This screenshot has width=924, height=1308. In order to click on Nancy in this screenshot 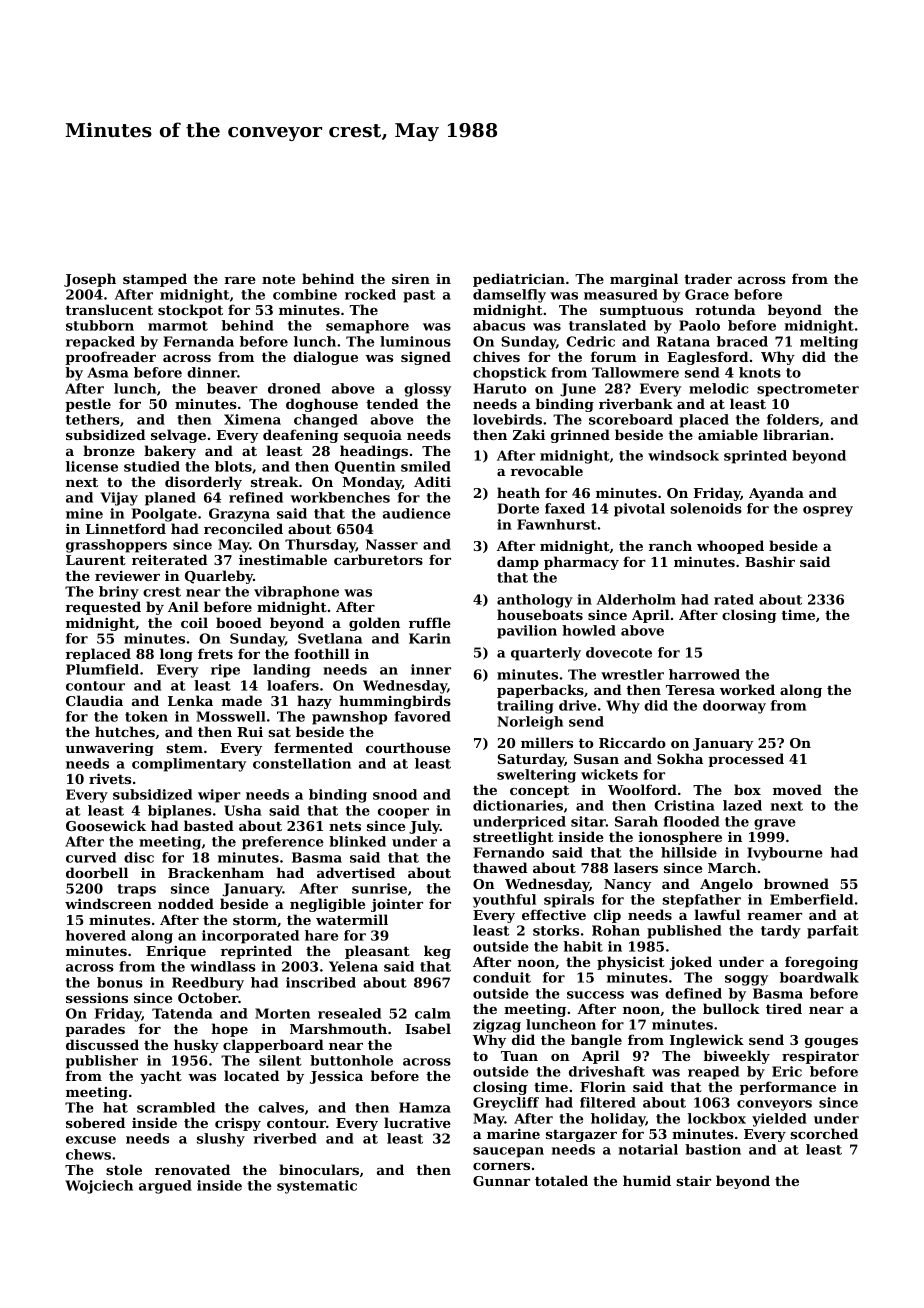, I will do `click(628, 885)`.
